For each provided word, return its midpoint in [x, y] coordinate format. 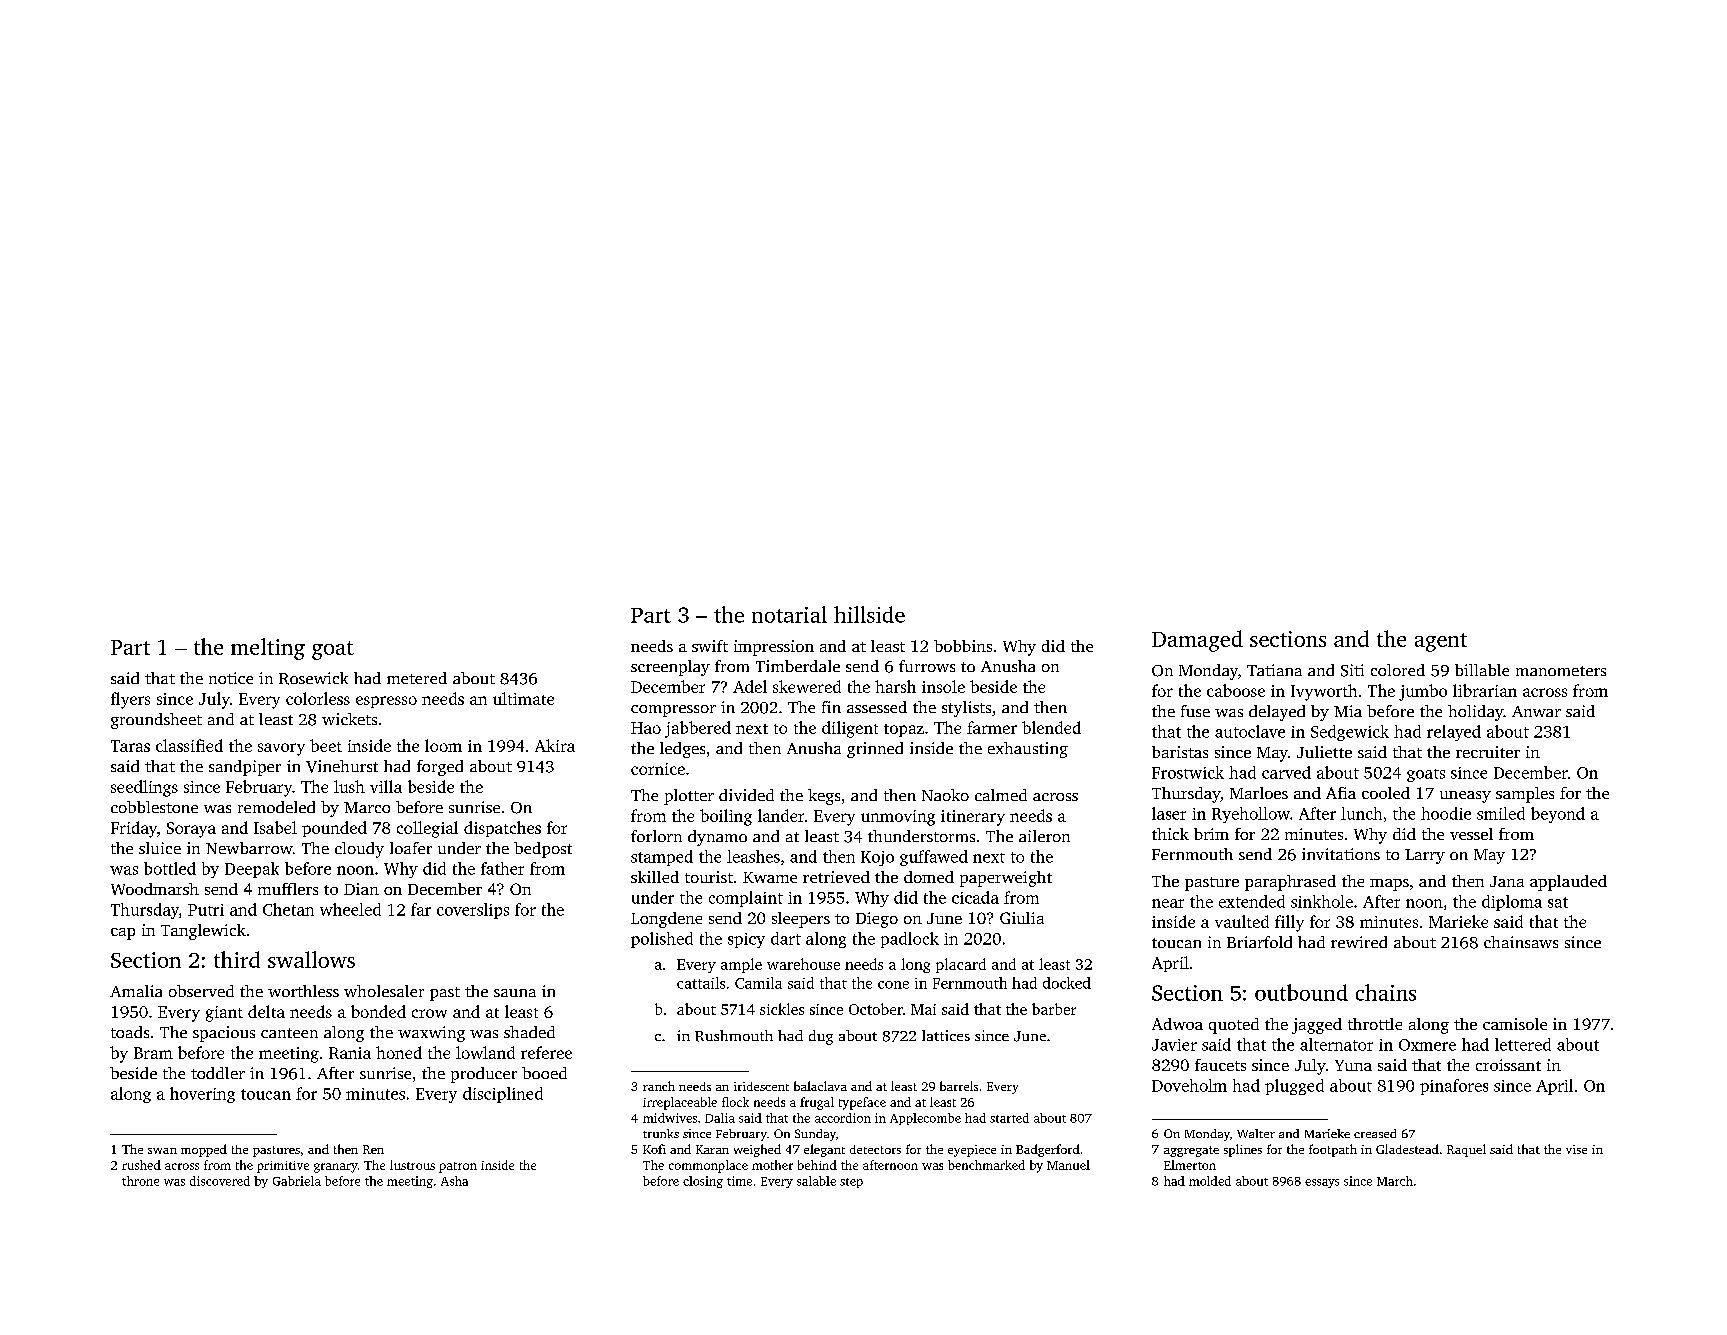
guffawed [934, 858]
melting [268, 649]
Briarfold [1259, 942]
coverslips [473, 911]
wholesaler [384, 991]
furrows [927, 666]
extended [1252, 901]
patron [458, 1167]
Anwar [1536, 711]
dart [786, 938]
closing [703, 1182]
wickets [349, 719]
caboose [1236, 690]
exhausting [1028, 750]
